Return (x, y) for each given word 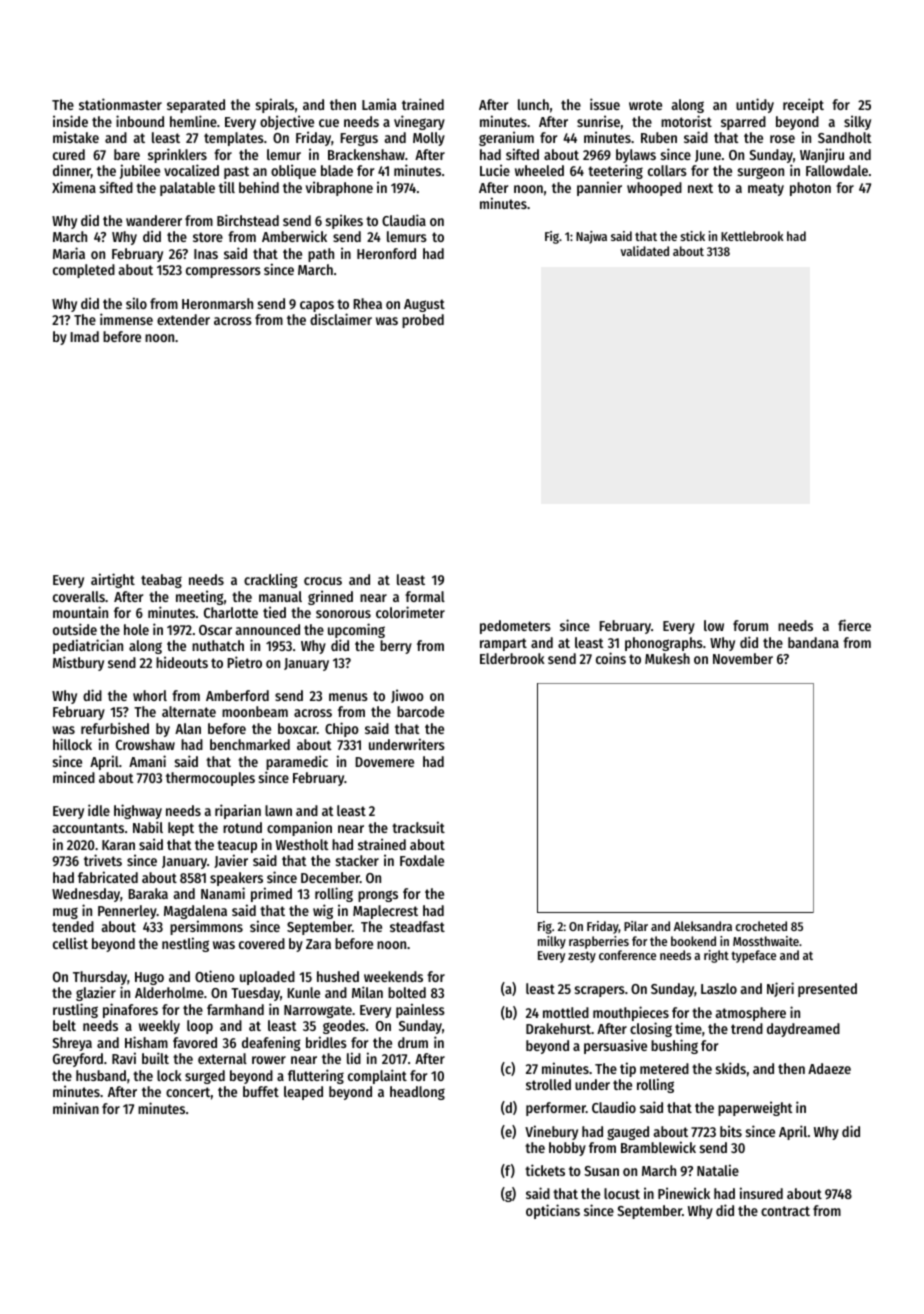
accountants (88, 828)
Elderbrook (512, 658)
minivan (76, 1108)
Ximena (74, 187)
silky (857, 122)
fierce (854, 625)
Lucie (495, 170)
